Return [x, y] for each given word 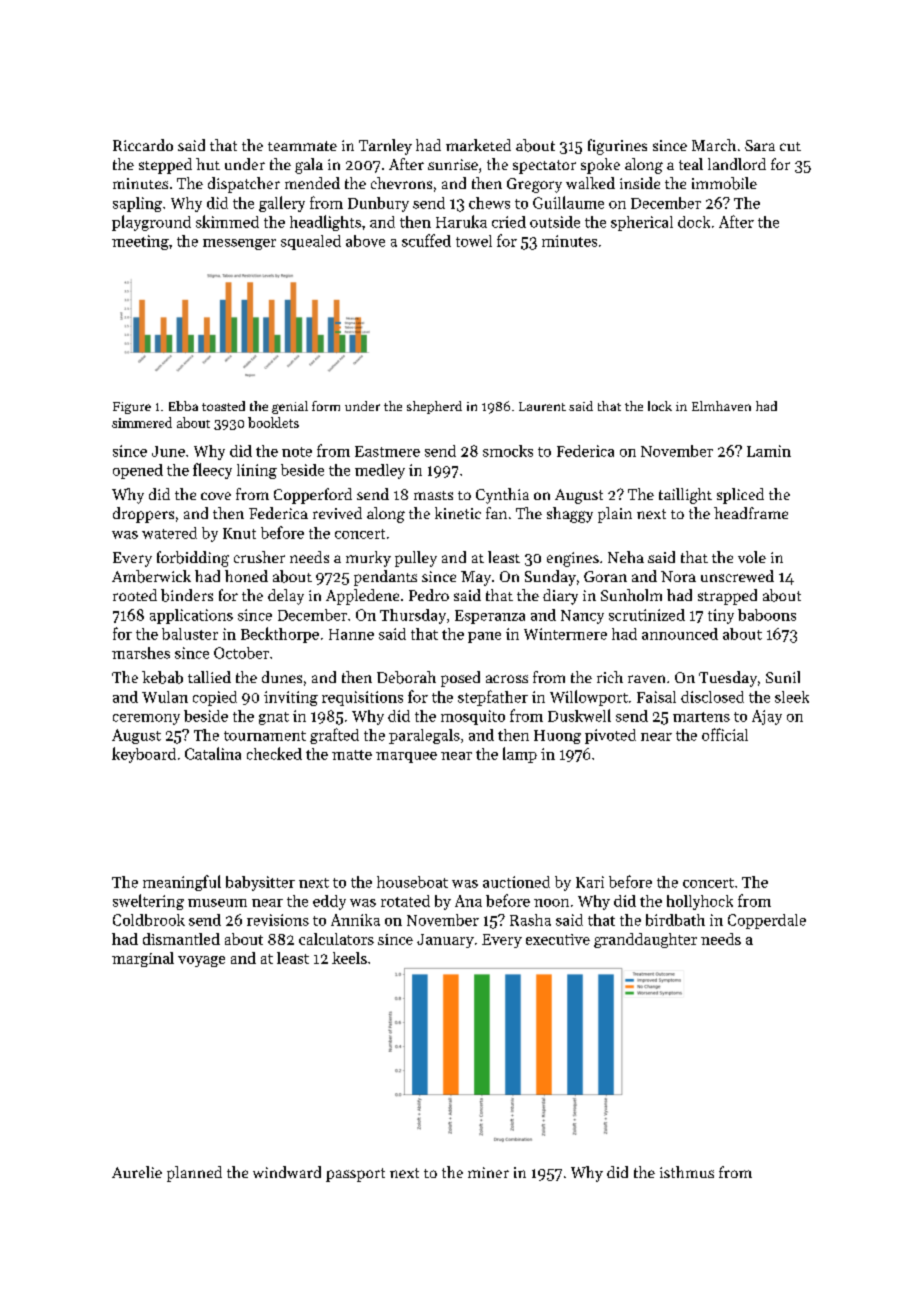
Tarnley [385, 147]
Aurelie [137, 1172]
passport [355, 1175]
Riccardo [143, 145]
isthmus [687, 1172]
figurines [617, 147]
